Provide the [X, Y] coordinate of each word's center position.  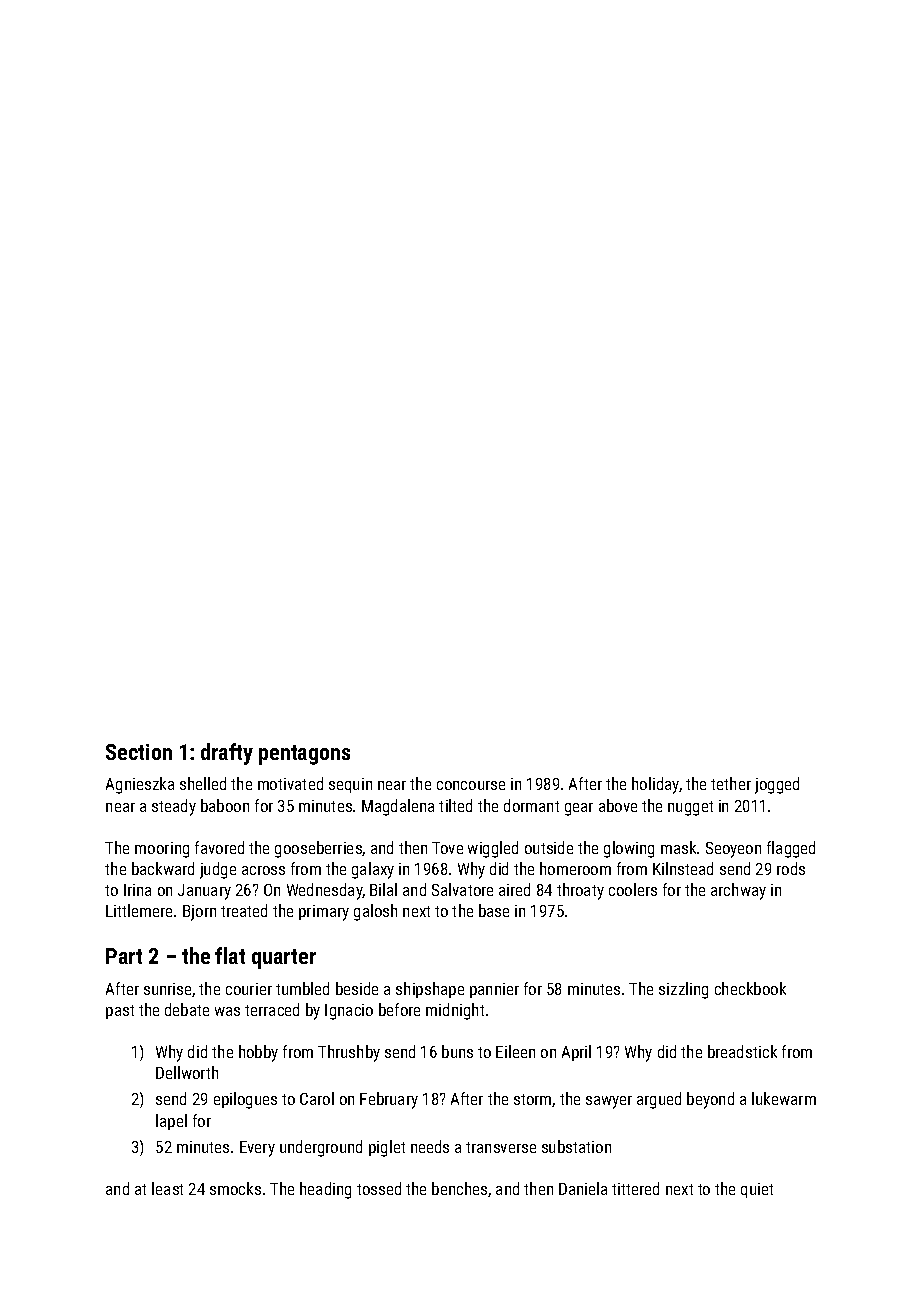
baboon [225, 805]
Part [124, 956]
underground [321, 1148]
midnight [455, 1011]
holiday [656, 785]
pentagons [304, 755]
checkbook [750, 988]
